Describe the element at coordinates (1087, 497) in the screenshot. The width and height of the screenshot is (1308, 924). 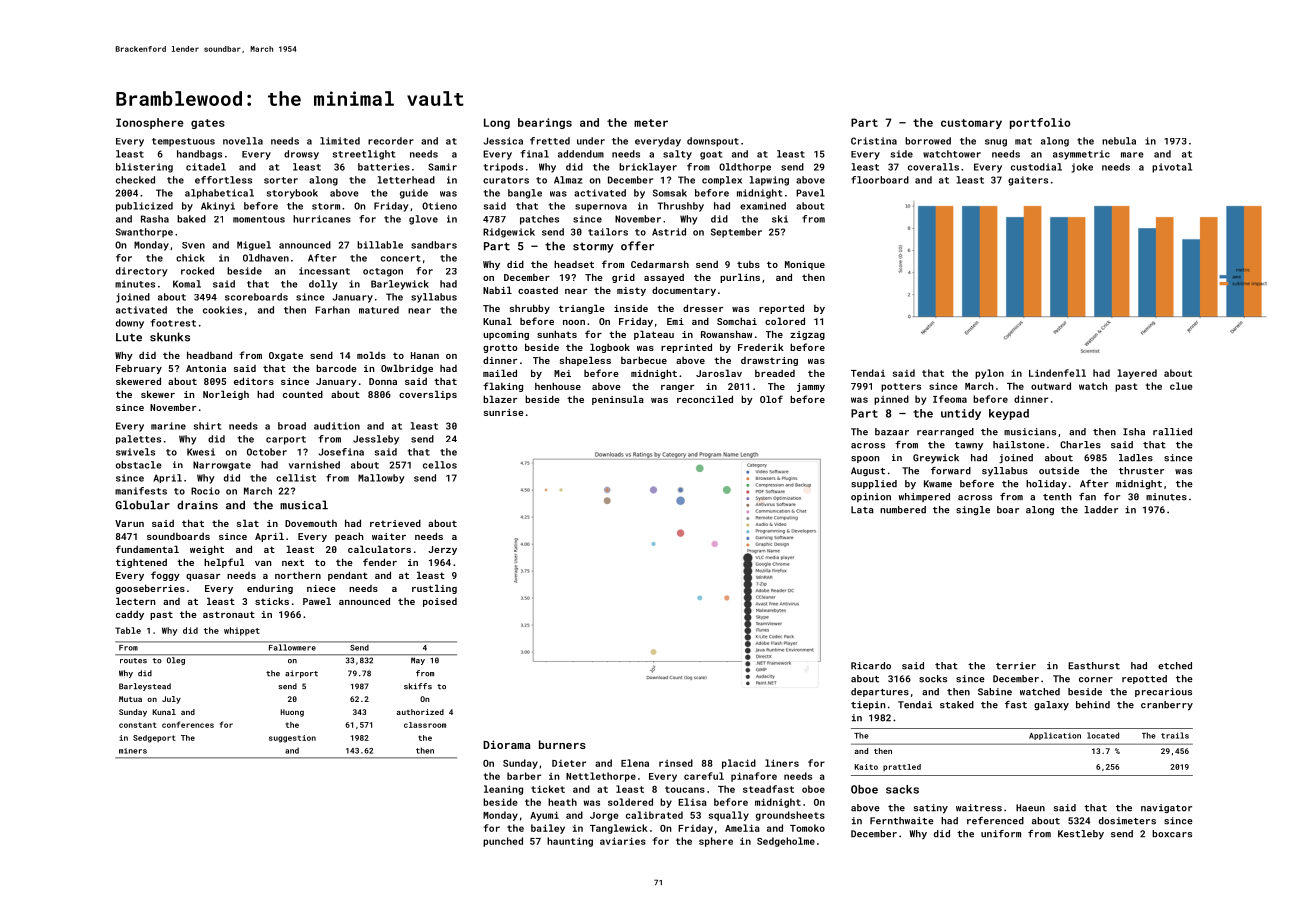
I see `fan` at that location.
